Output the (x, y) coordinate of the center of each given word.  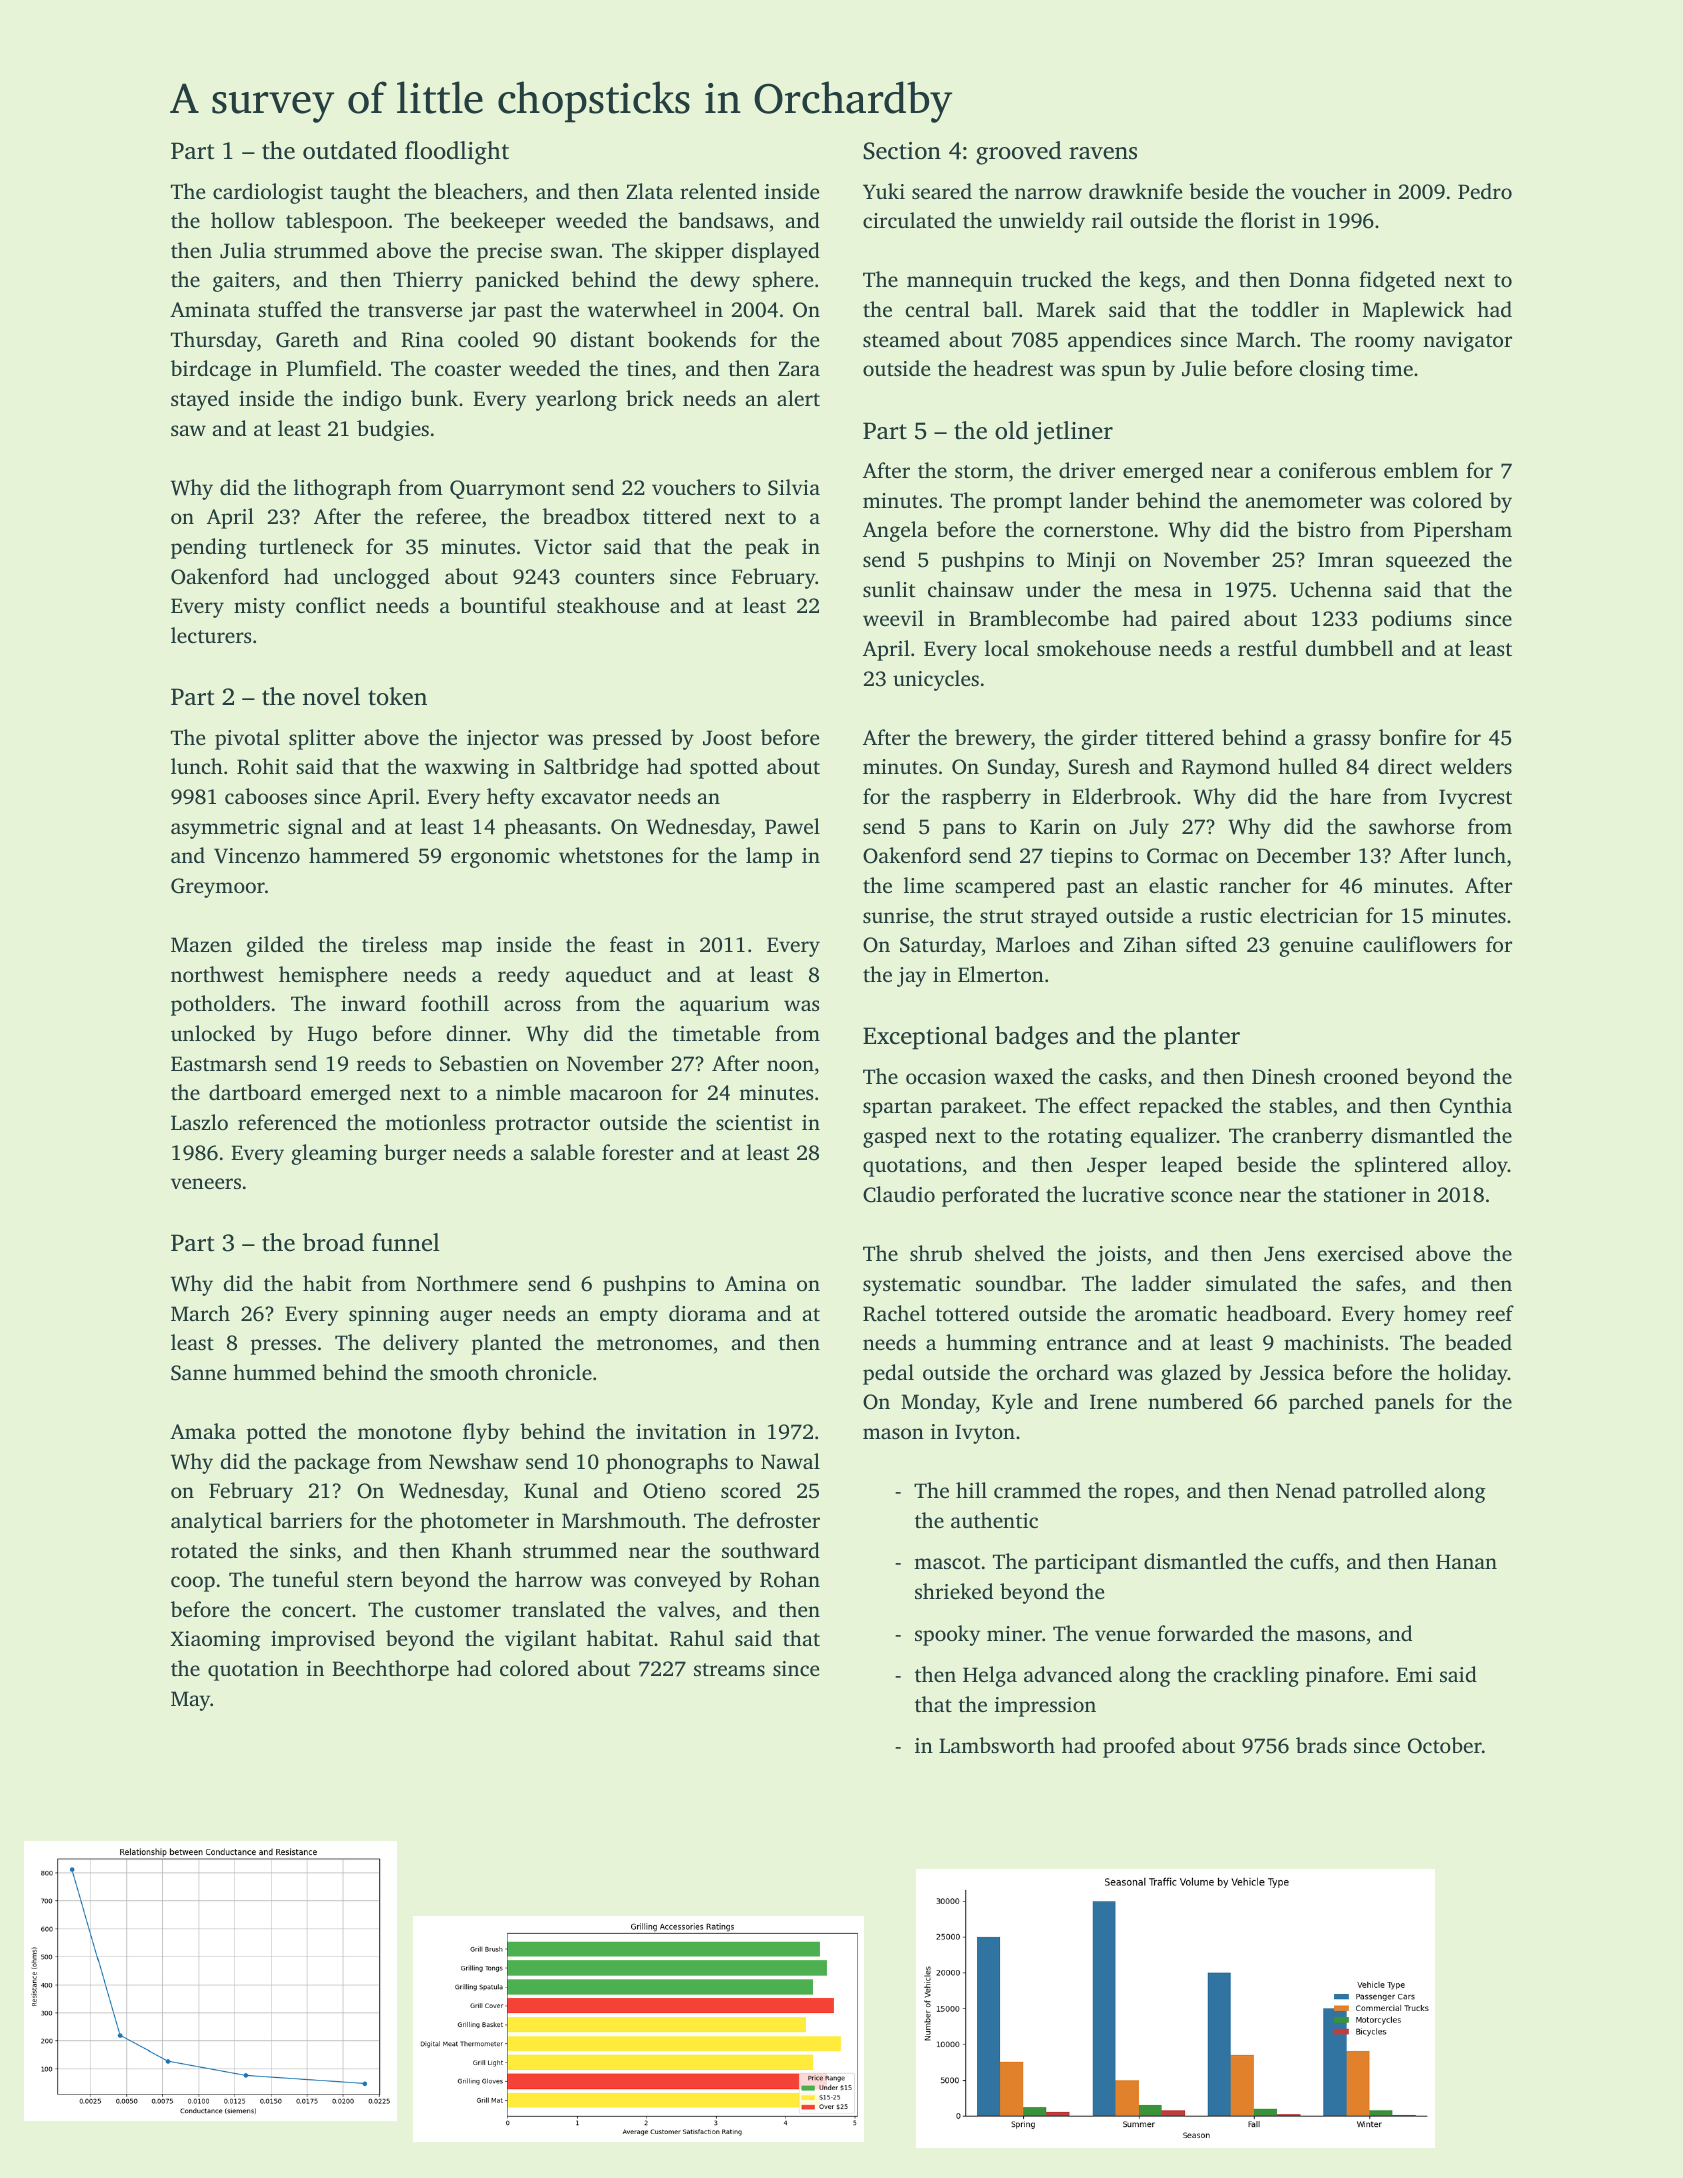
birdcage (211, 370)
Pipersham (1463, 531)
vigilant (540, 1640)
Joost (727, 738)
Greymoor (218, 888)
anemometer (1304, 501)
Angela (895, 531)
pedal (888, 1374)
